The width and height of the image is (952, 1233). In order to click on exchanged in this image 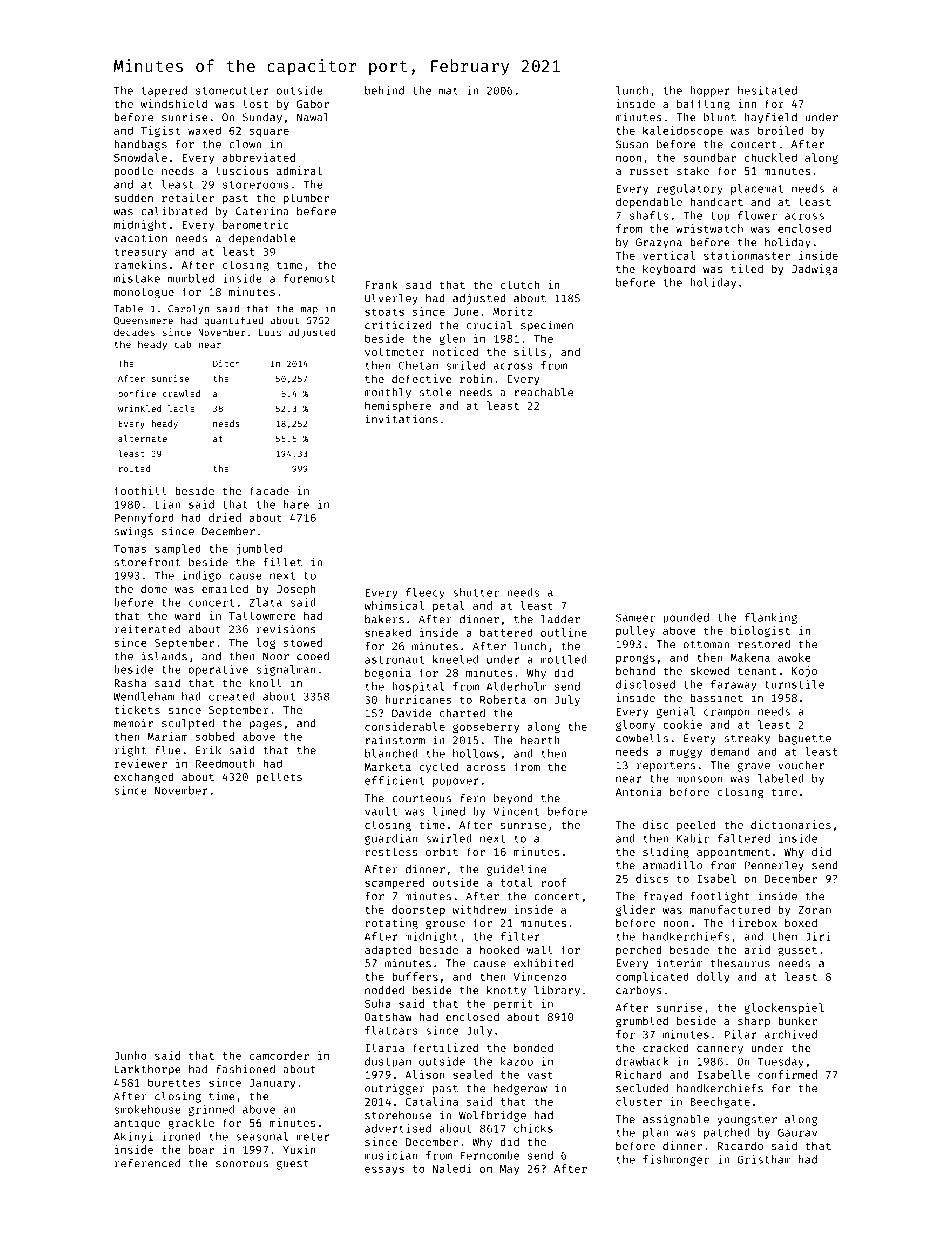, I will do `click(144, 778)`.
